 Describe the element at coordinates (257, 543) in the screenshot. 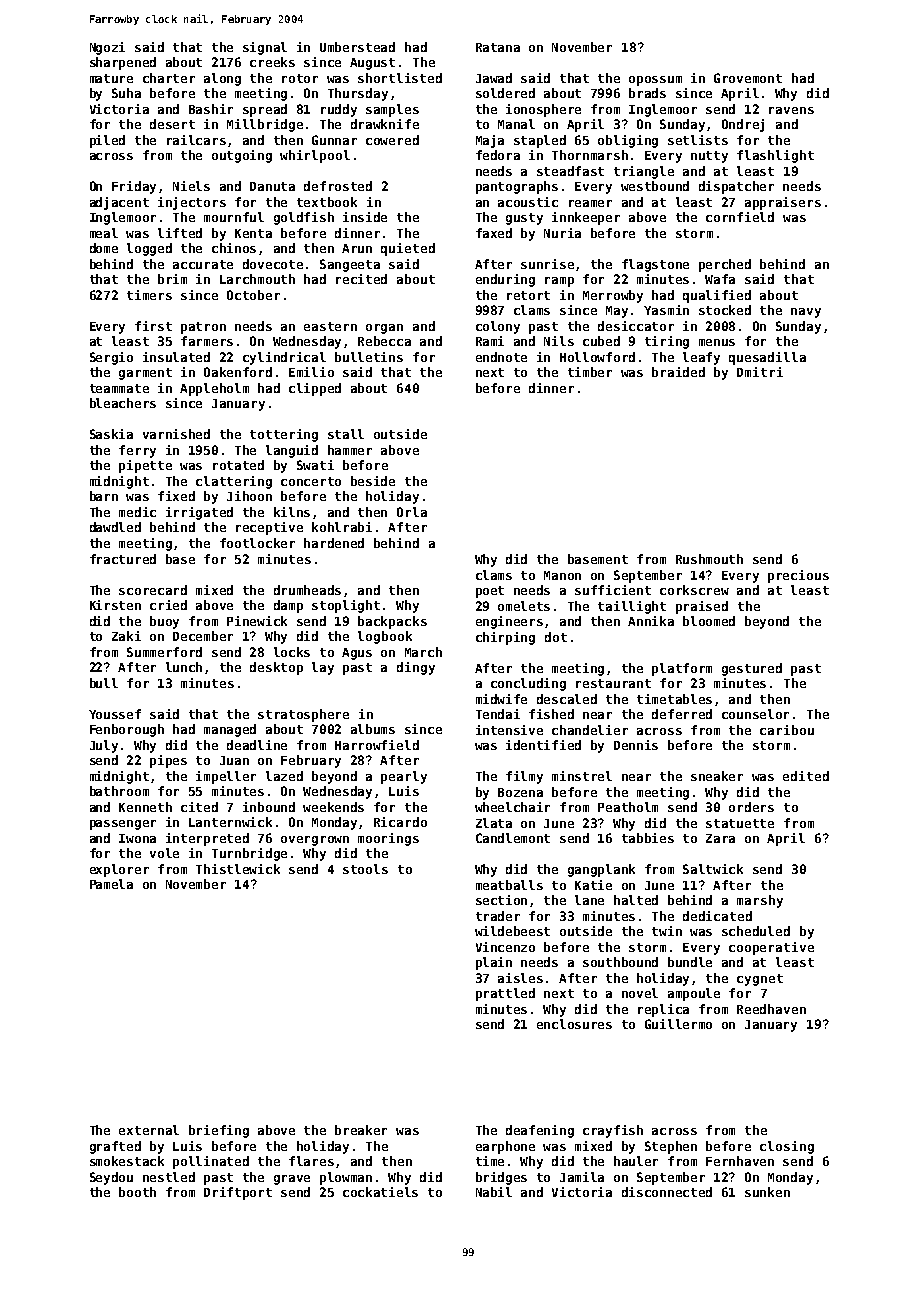

I see `footlocker` at that location.
